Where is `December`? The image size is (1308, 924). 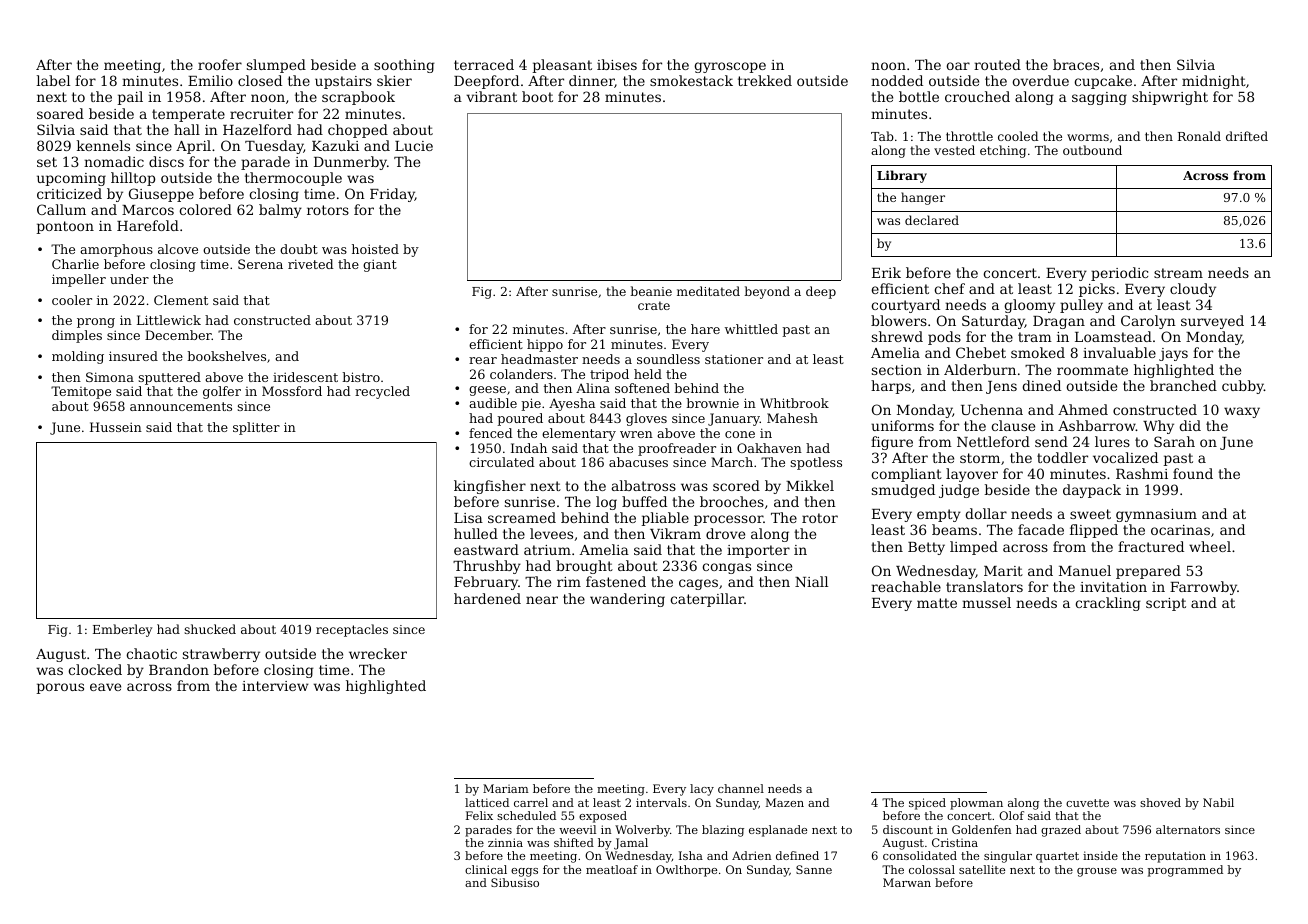 December is located at coordinates (178, 335).
